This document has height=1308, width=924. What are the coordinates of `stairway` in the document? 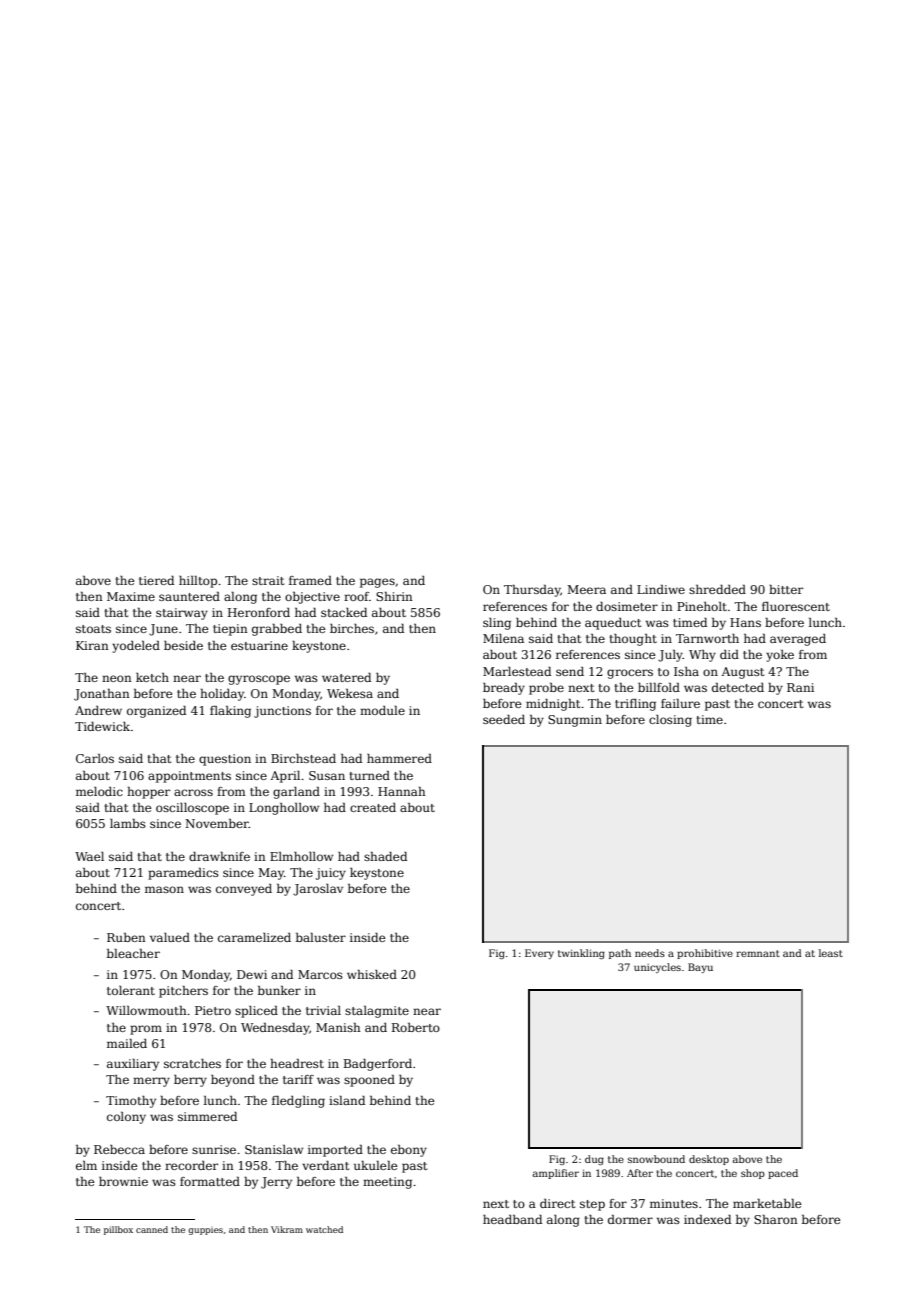 It's located at (182, 614).
